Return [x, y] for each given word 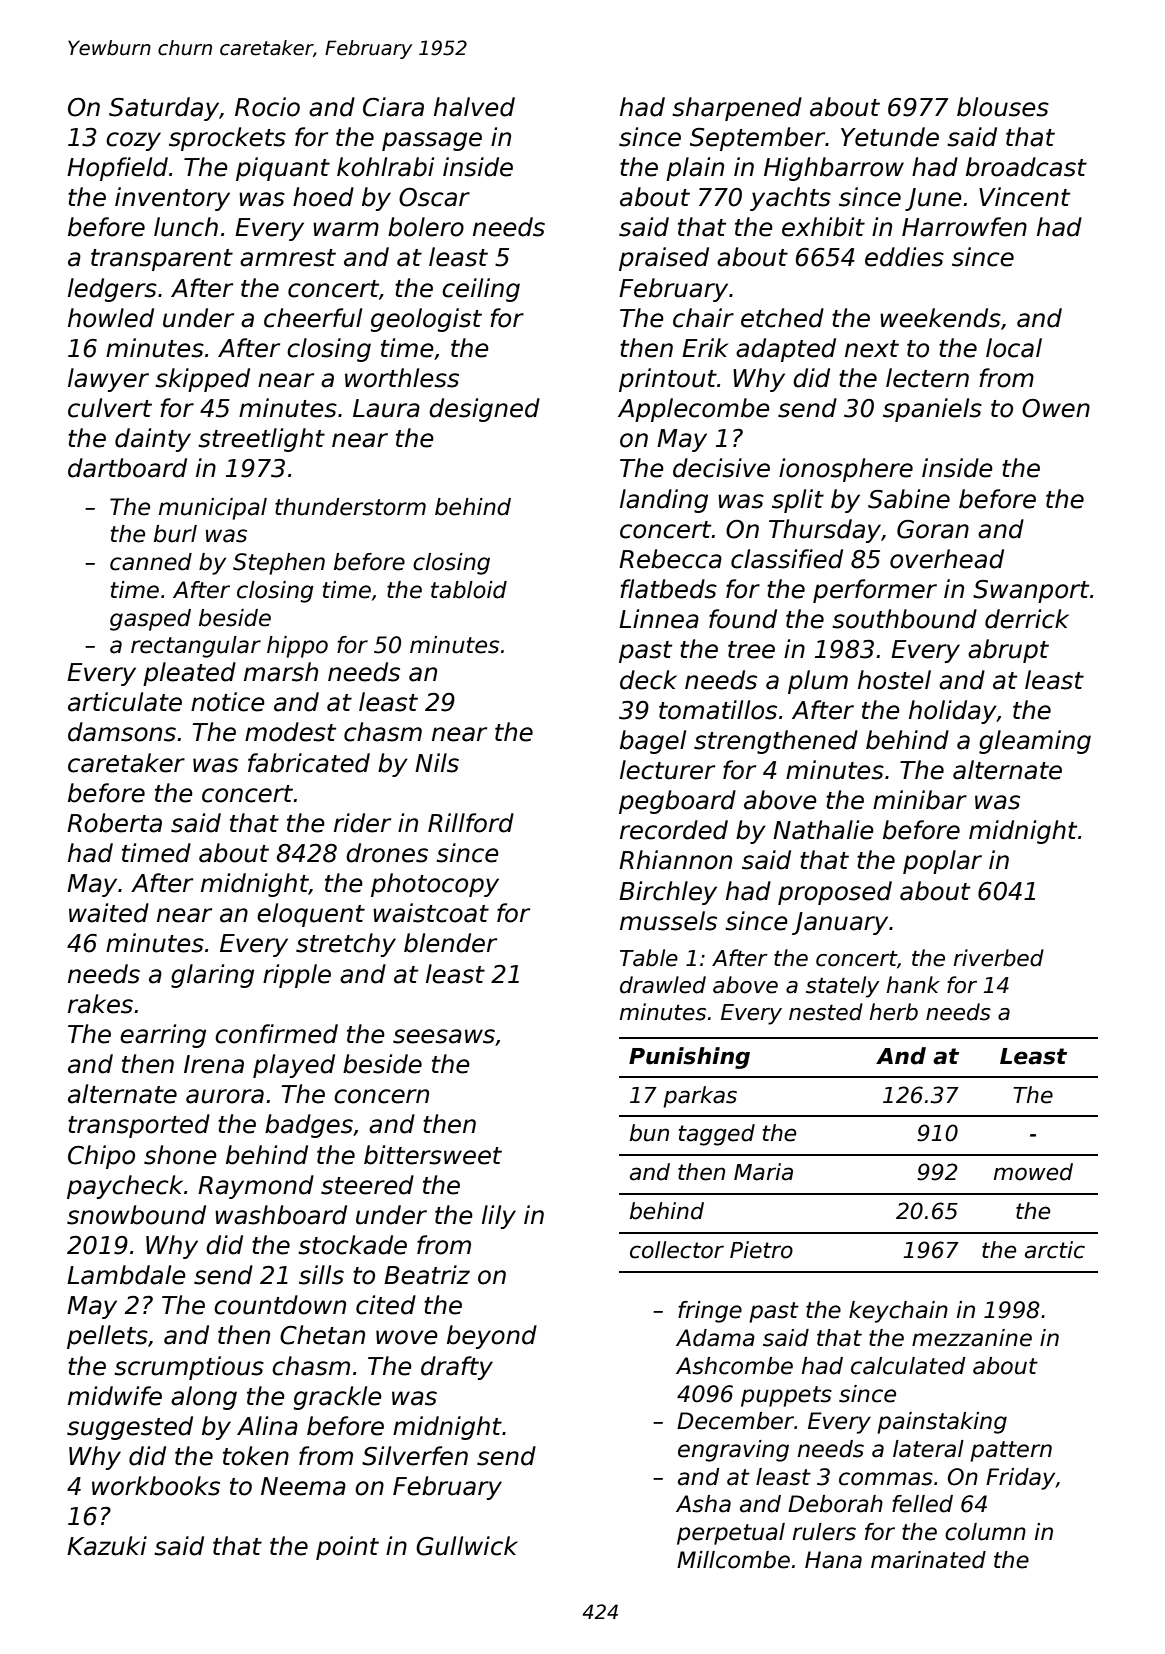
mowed [1033, 1172]
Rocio [267, 107]
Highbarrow [834, 169]
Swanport [1031, 591]
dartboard [127, 468]
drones [387, 853]
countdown [280, 1305]
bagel [653, 742]
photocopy [435, 885]
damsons [122, 732]
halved [474, 107]
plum [818, 682]
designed [484, 410]
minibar [920, 800]
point [347, 1548]
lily [499, 1217]
